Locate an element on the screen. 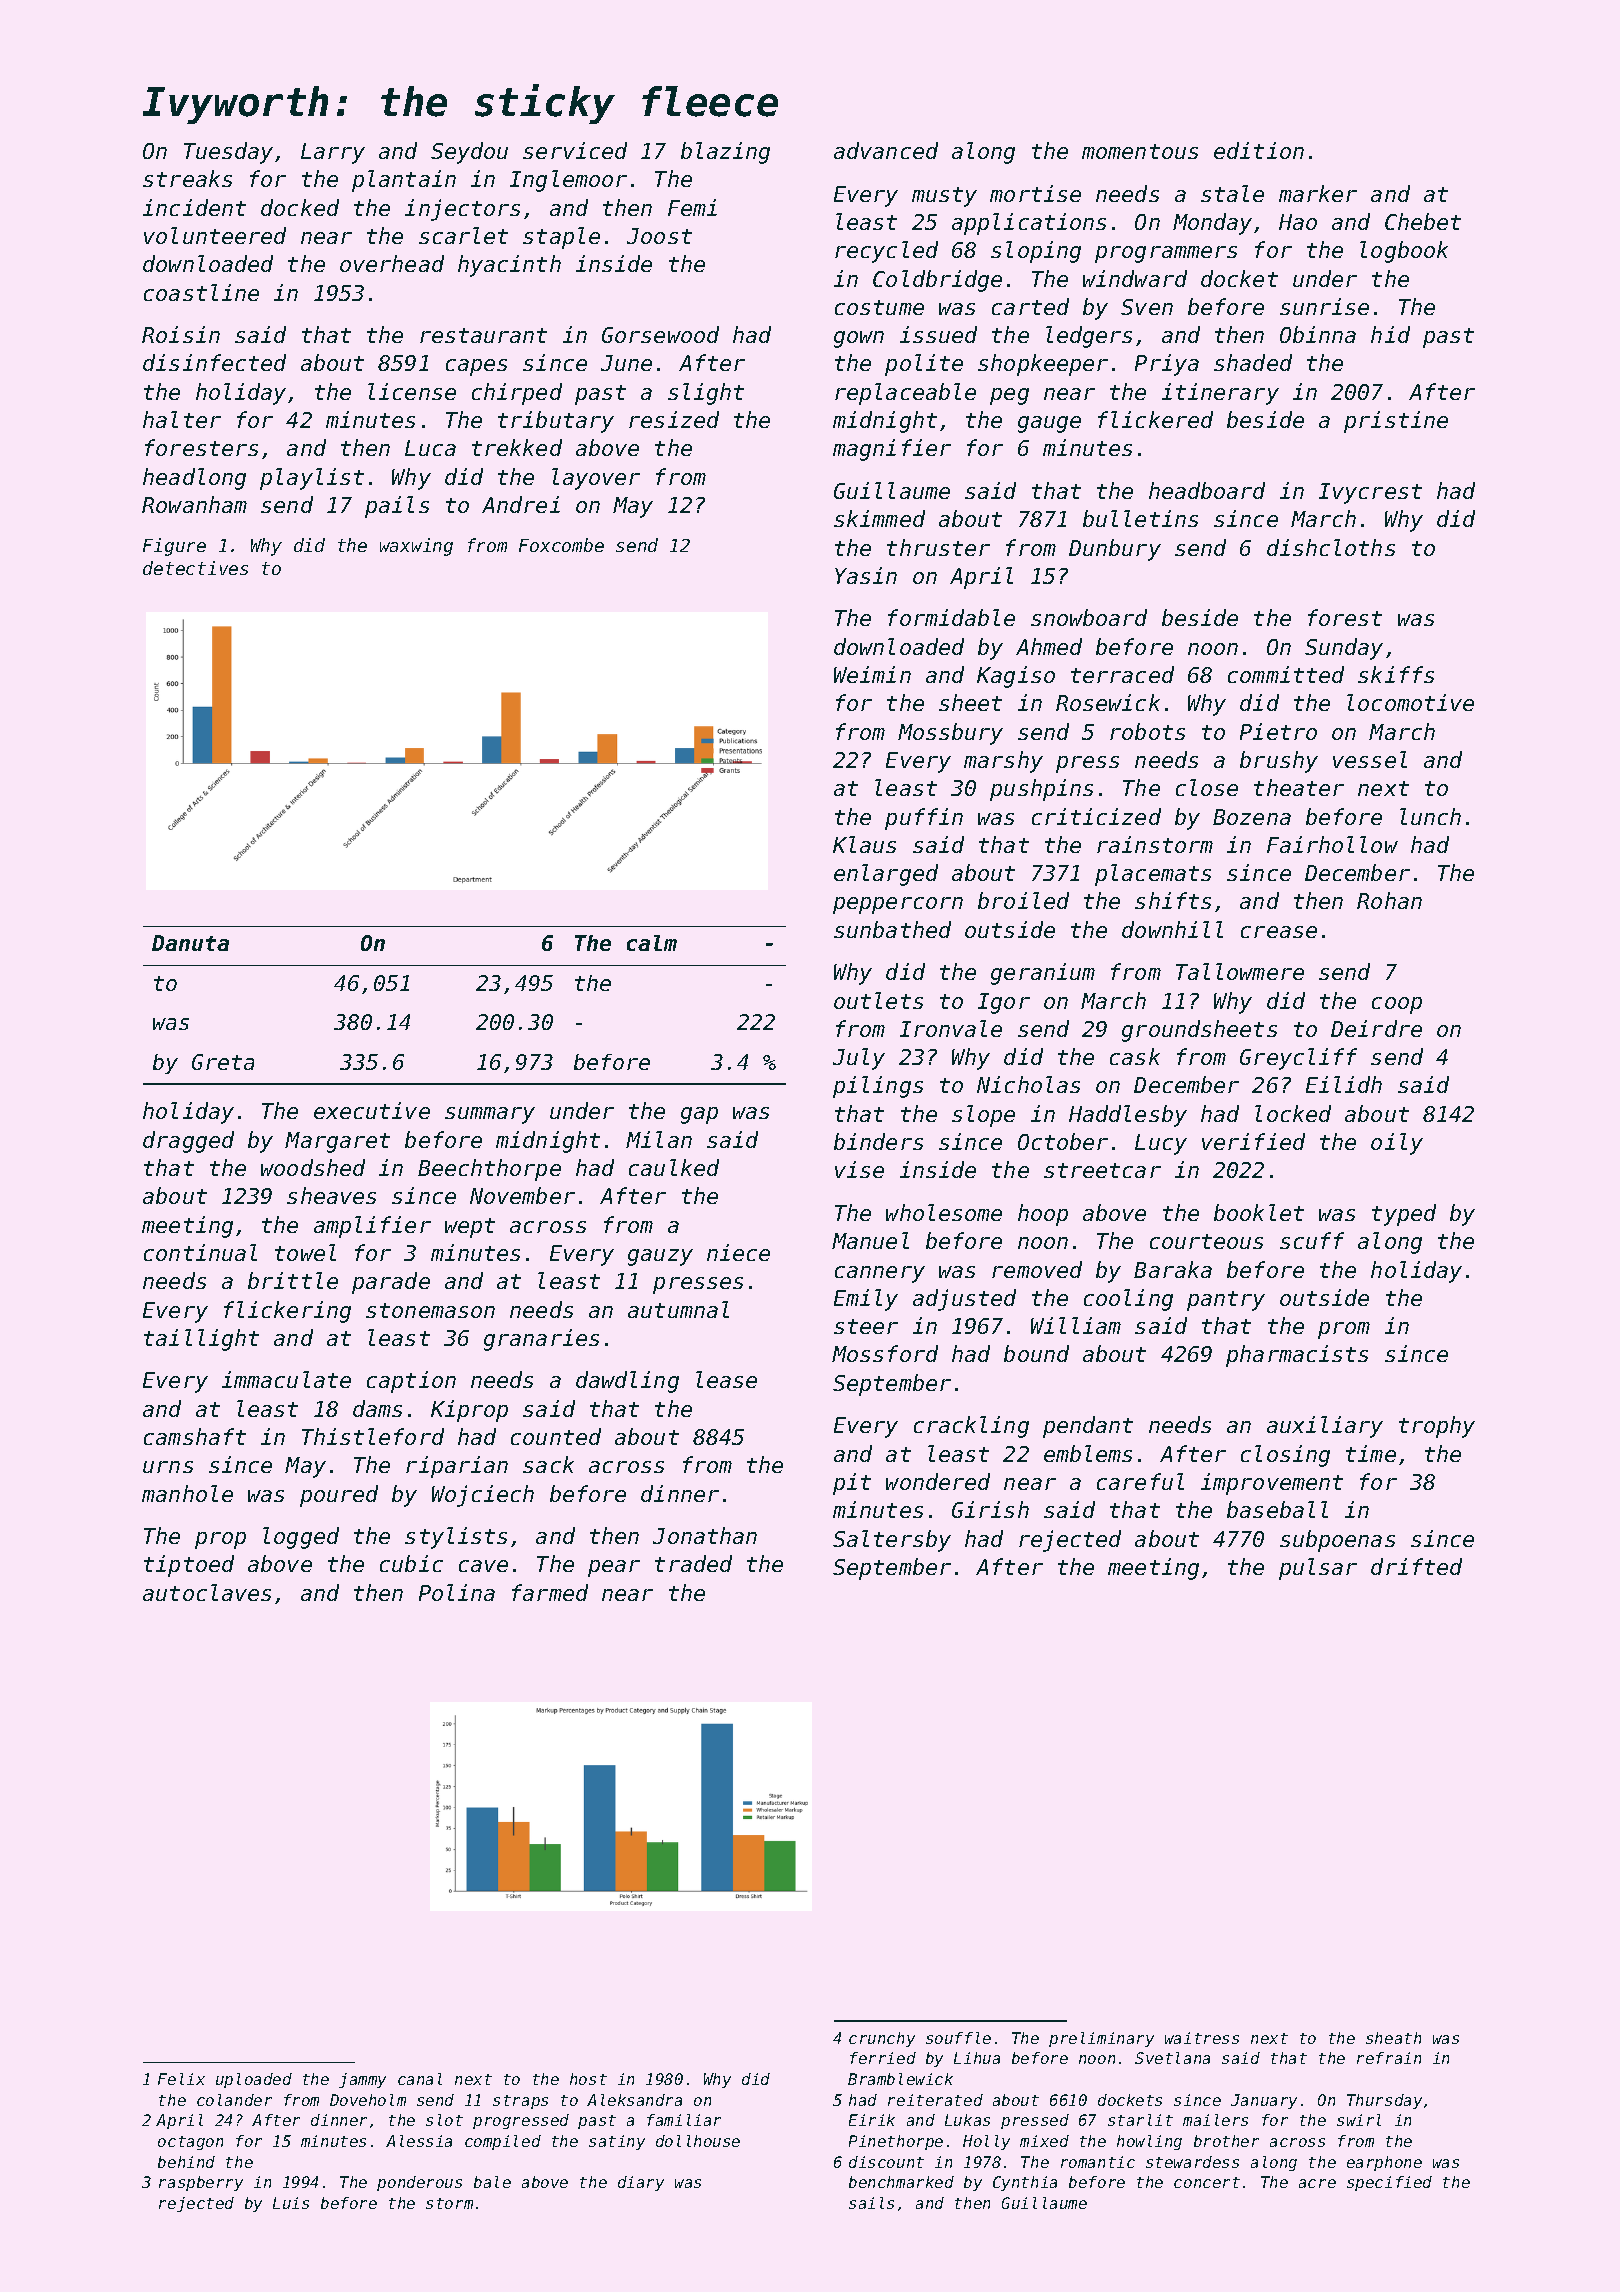  executive is located at coordinates (372, 1110).
